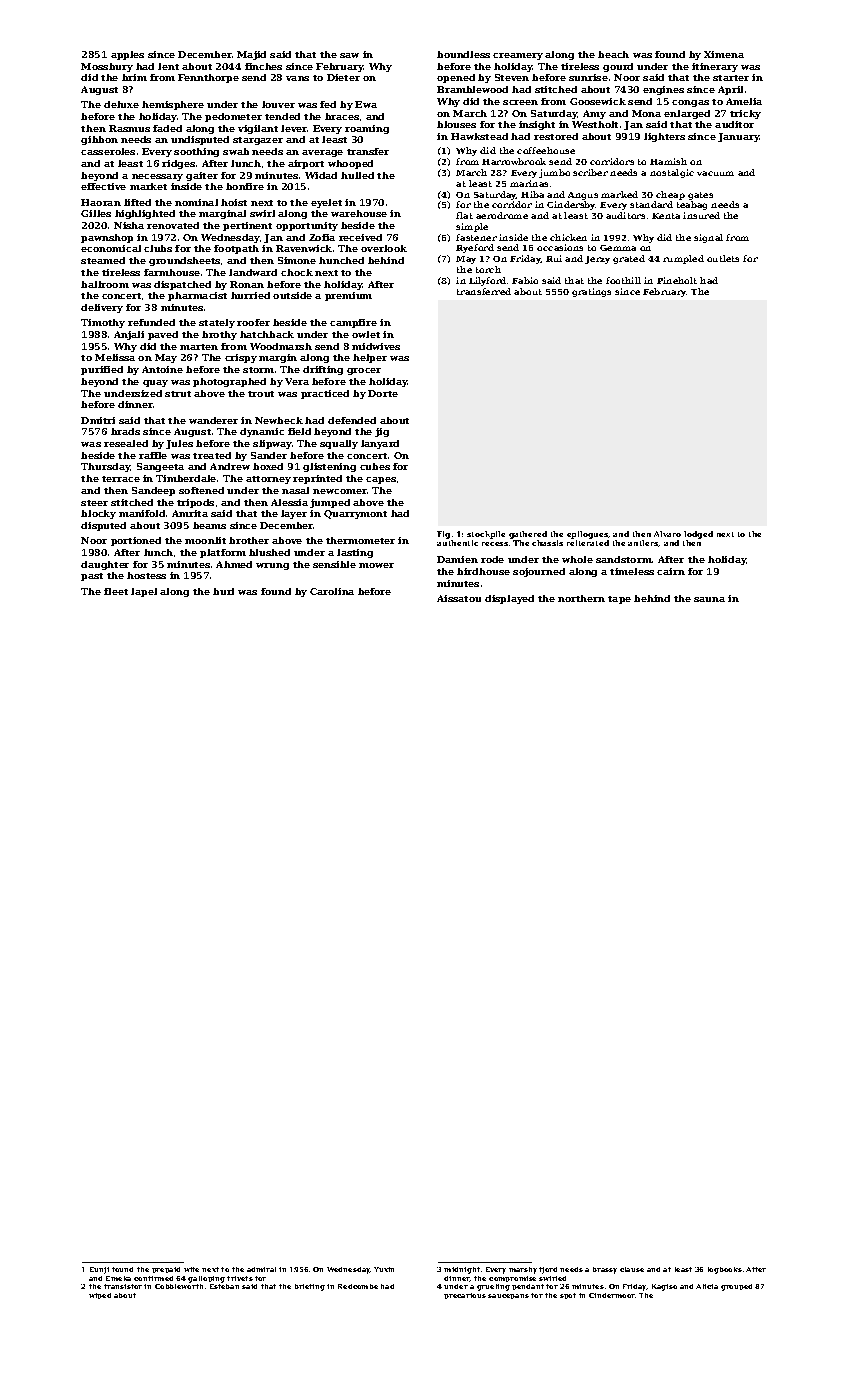 The width and height of the screenshot is (849, 1400). I want to click on midnight, so click(462, 1270).
